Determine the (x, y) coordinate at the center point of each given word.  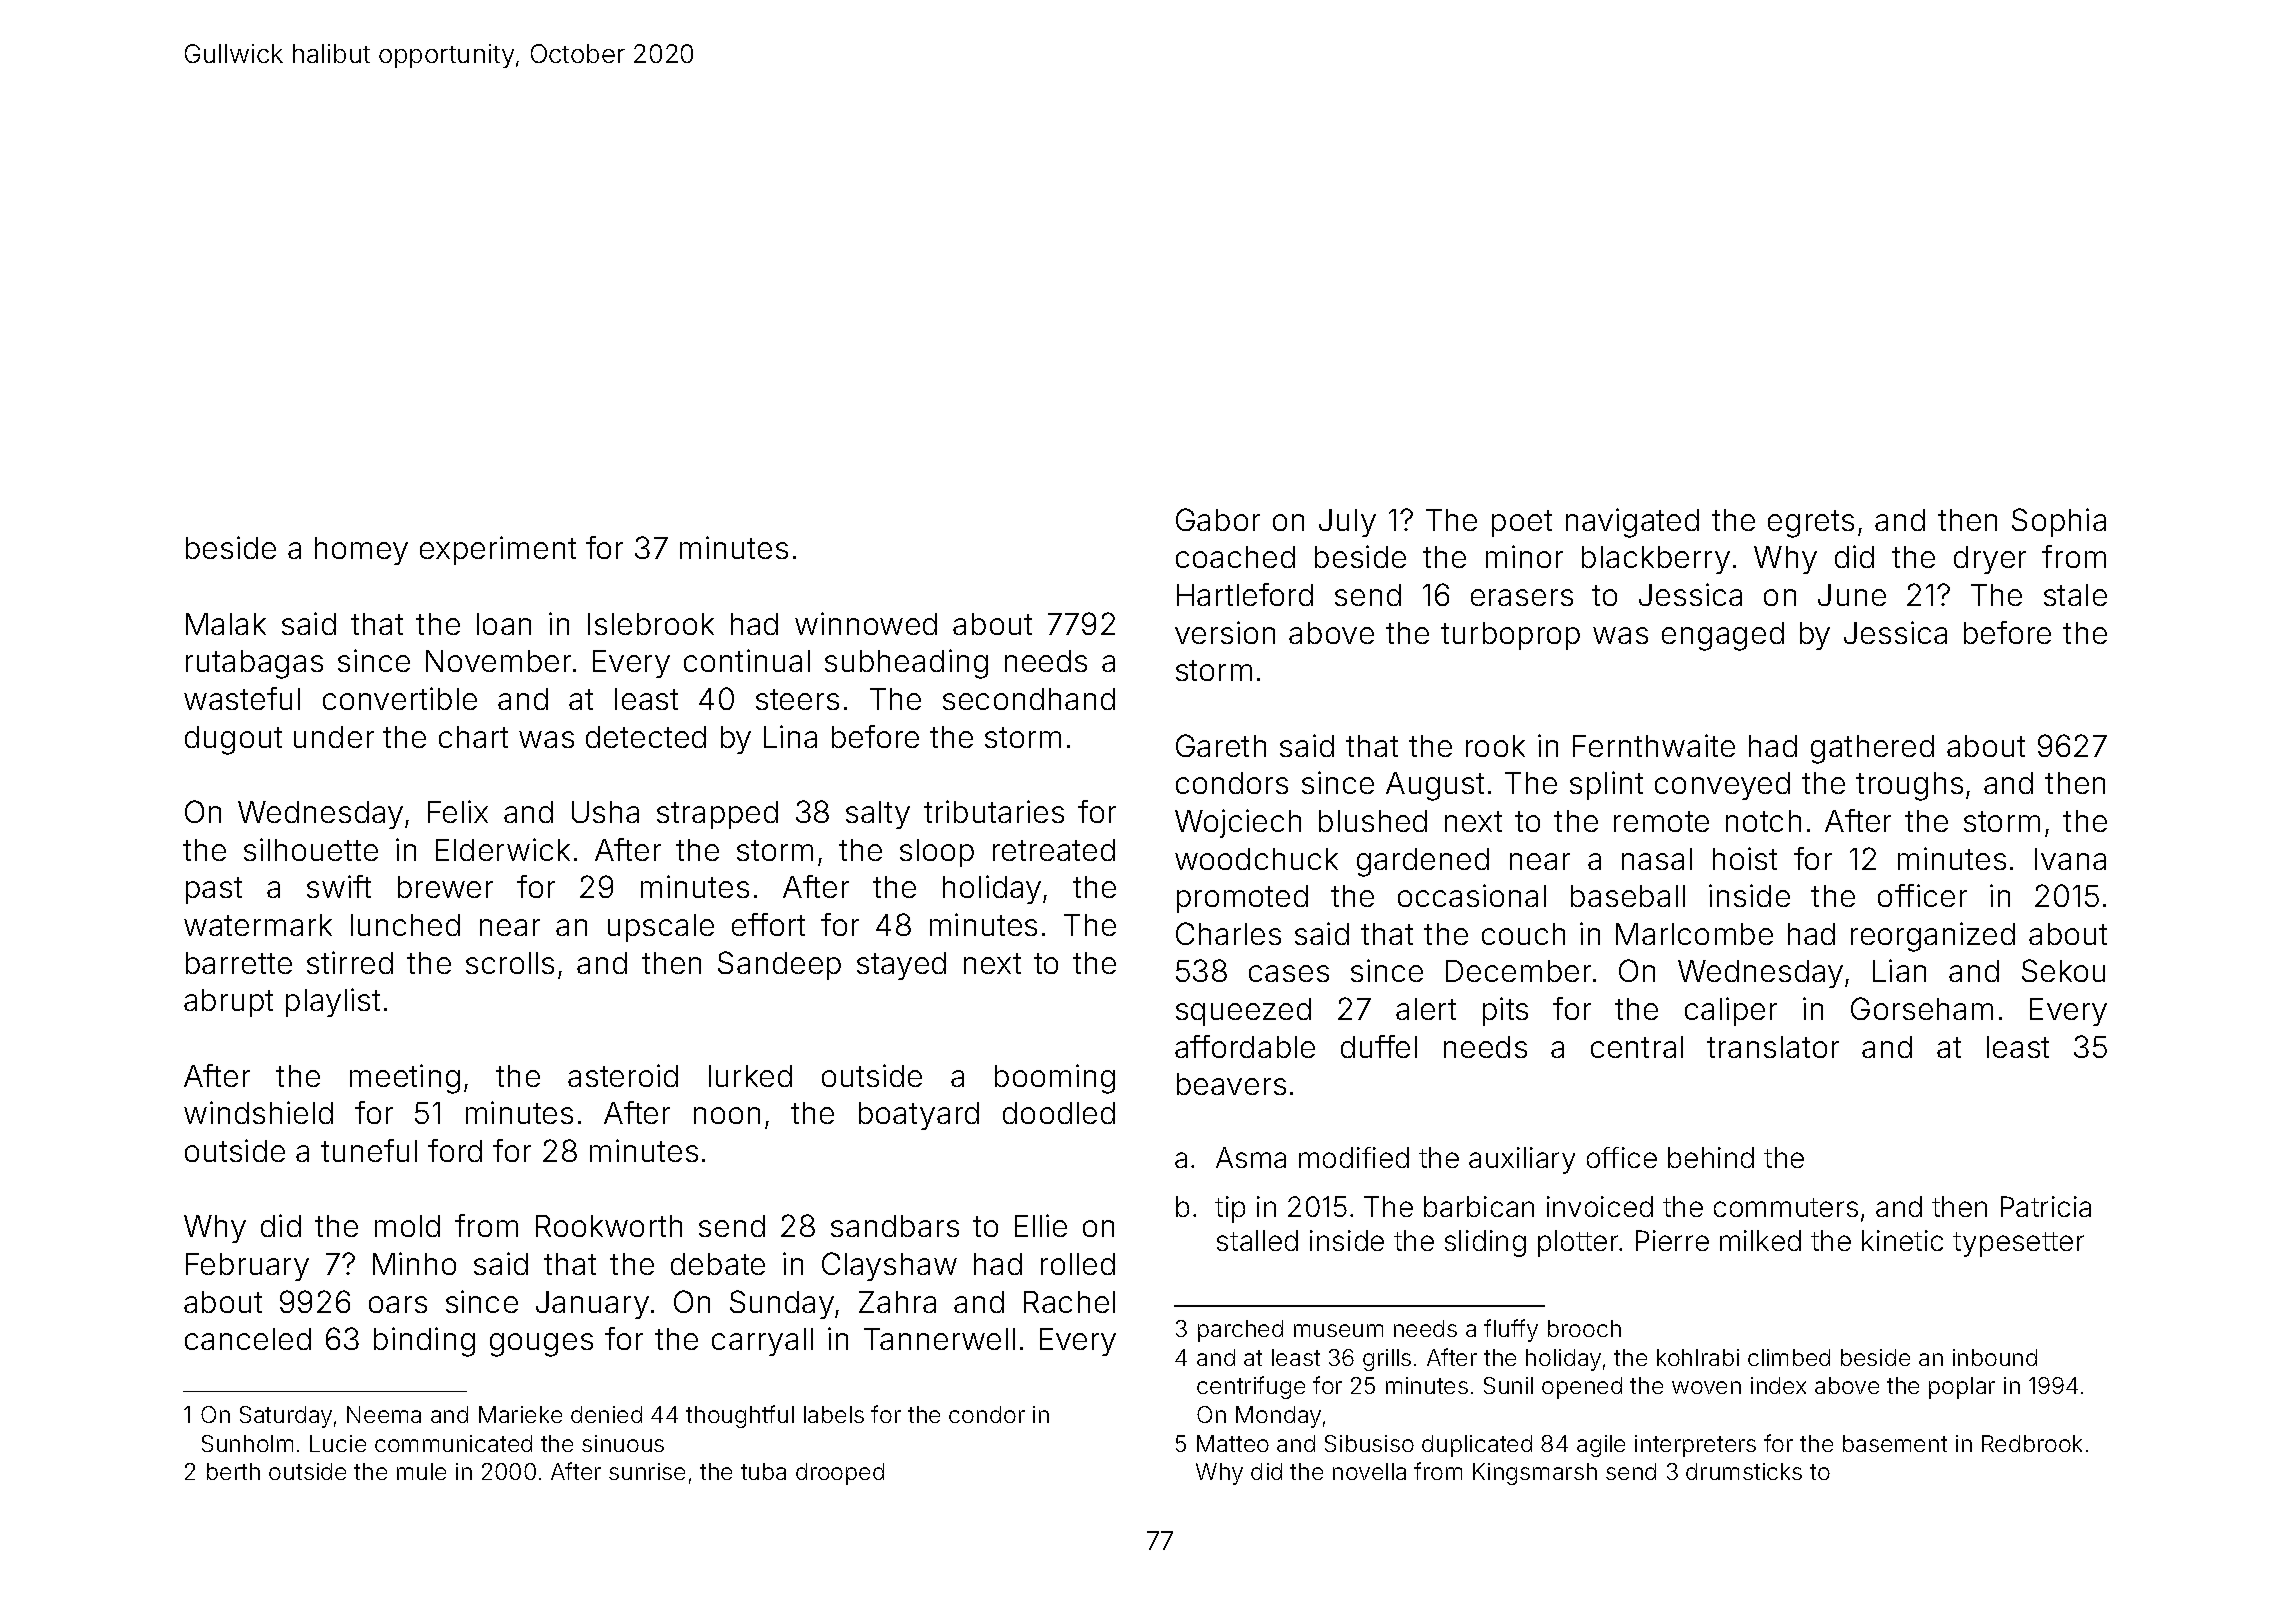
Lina (790, 736)
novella (1369, 1471)
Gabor (1218, 519)
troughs (1909, 786)
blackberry (1656, 560)
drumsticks (1744, 1471)
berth (233, 1471)
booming (1055, 1079)
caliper (1731, 1011)
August (1435, 786)
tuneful (369, 1150)
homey (361, 551)
